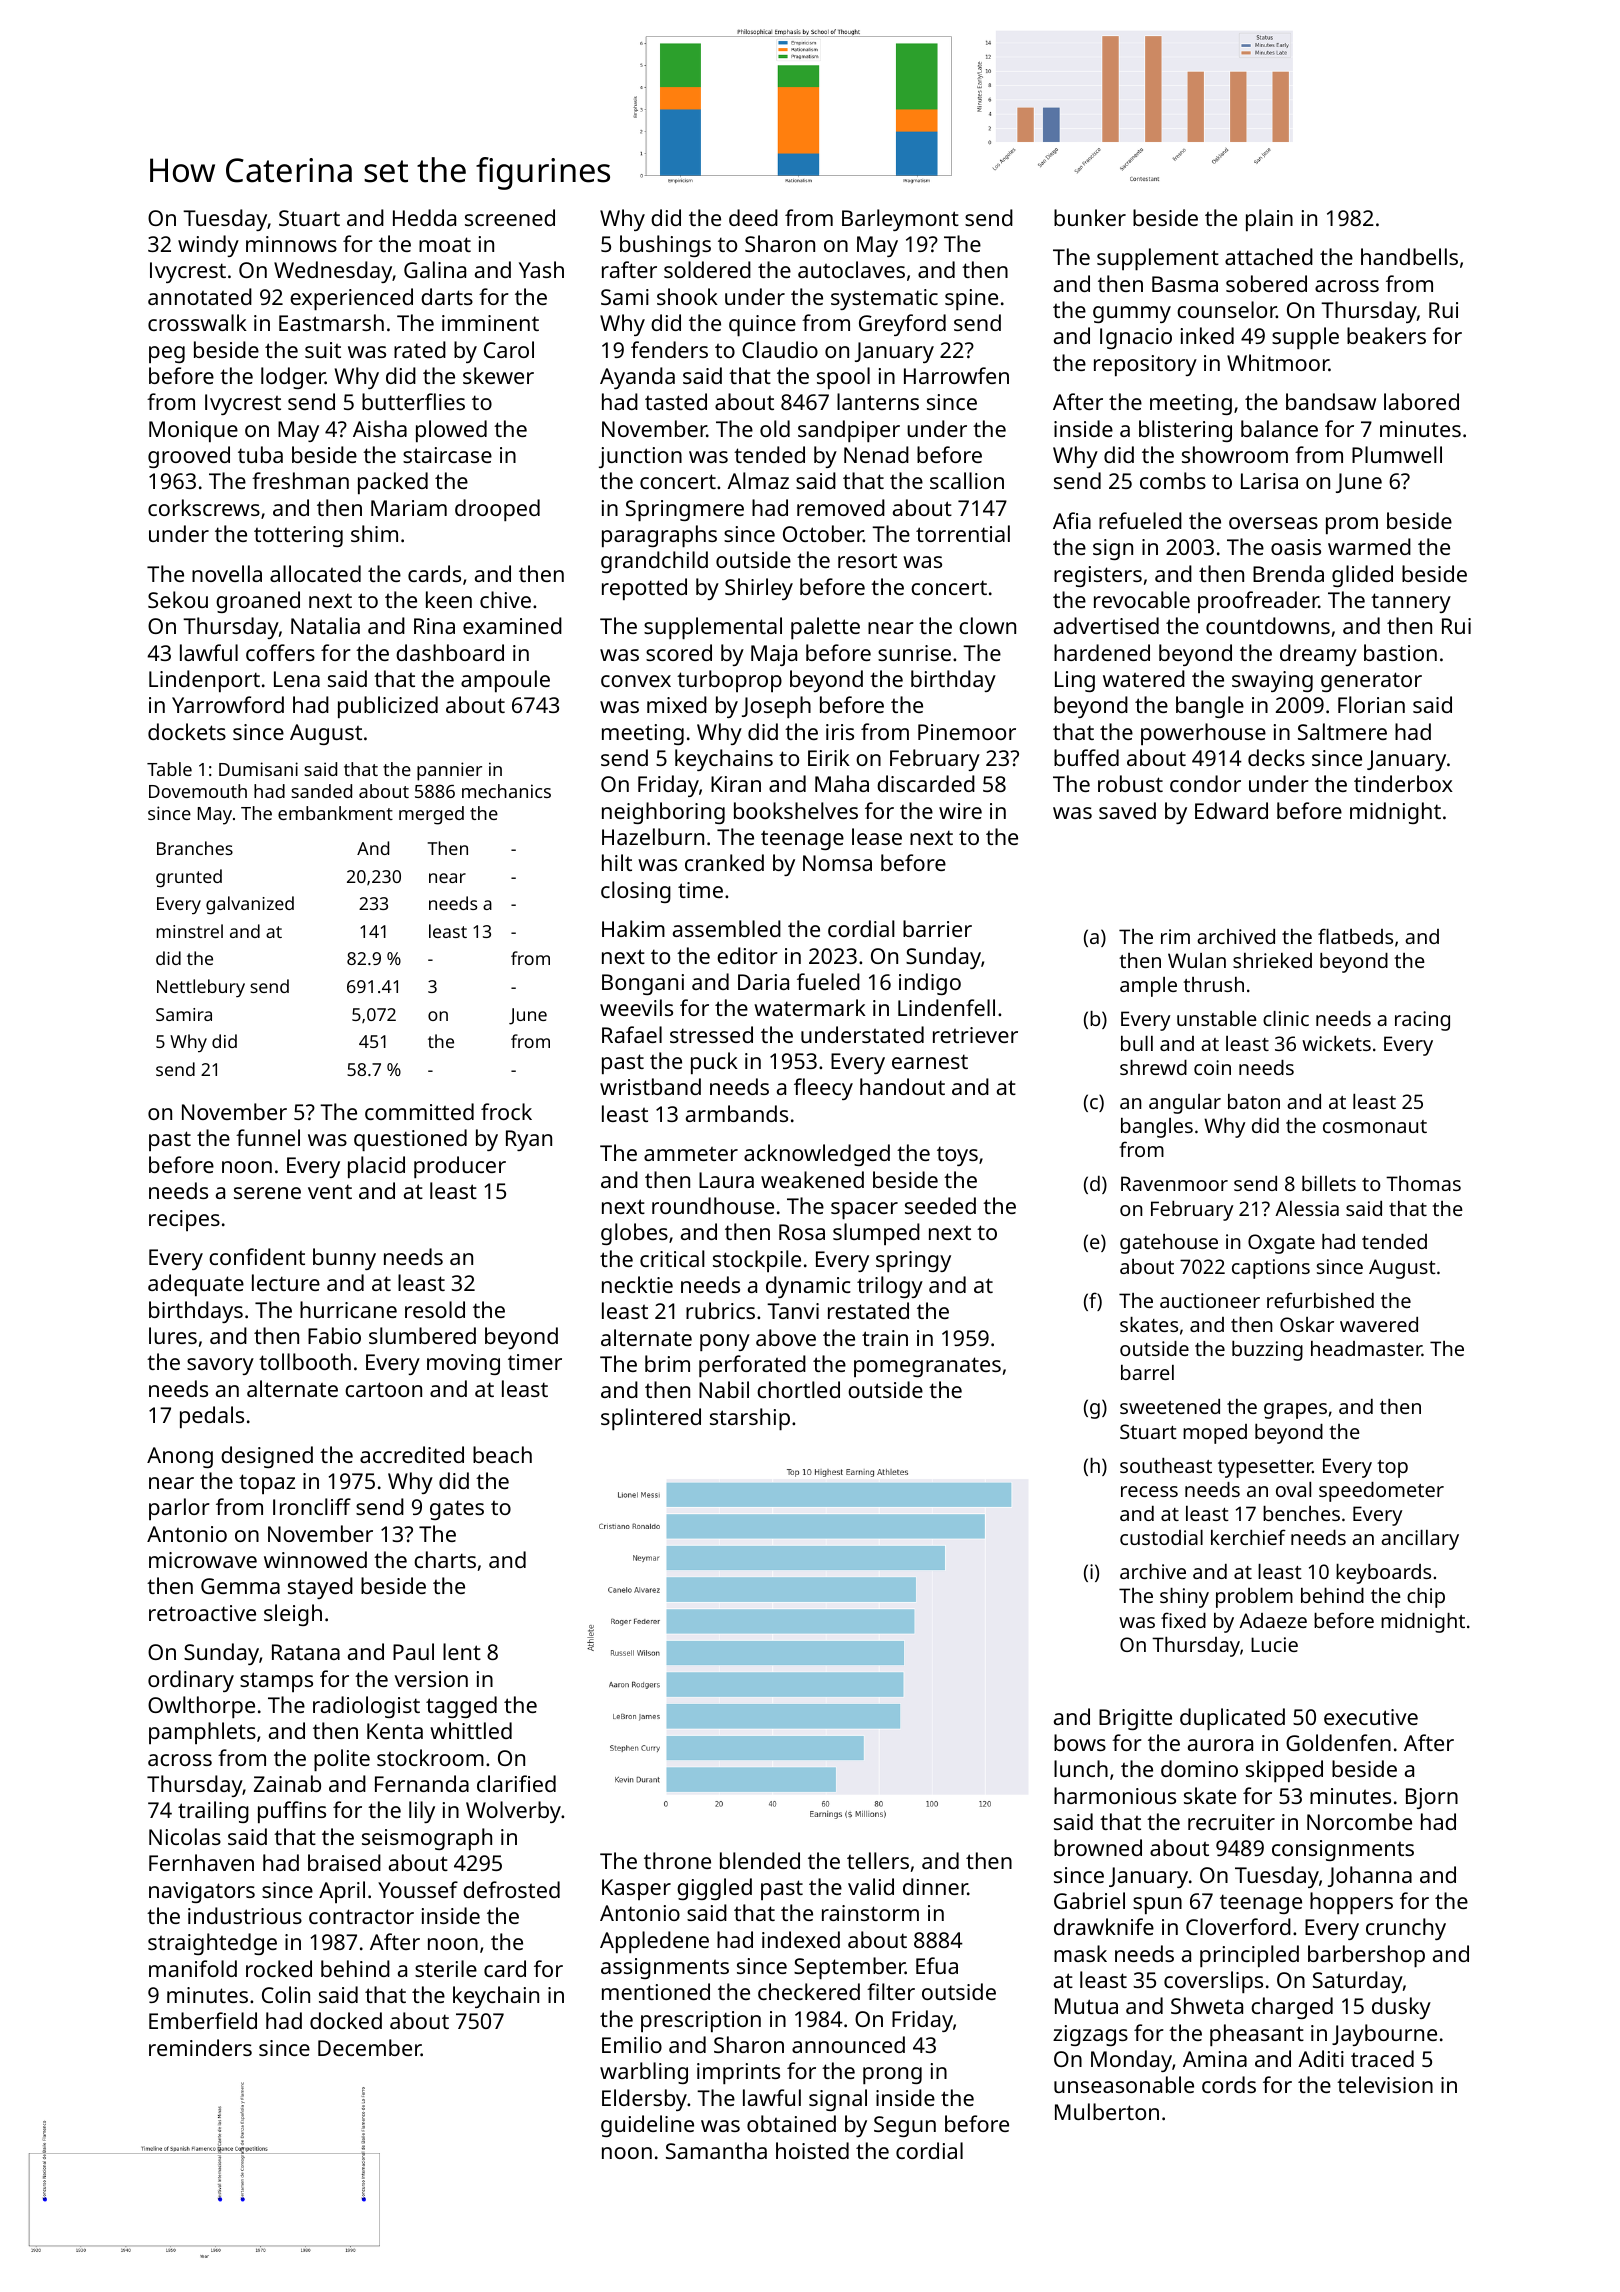  Describe the element at coordinates (753, 217) in the image. I see `deed` at that location.
